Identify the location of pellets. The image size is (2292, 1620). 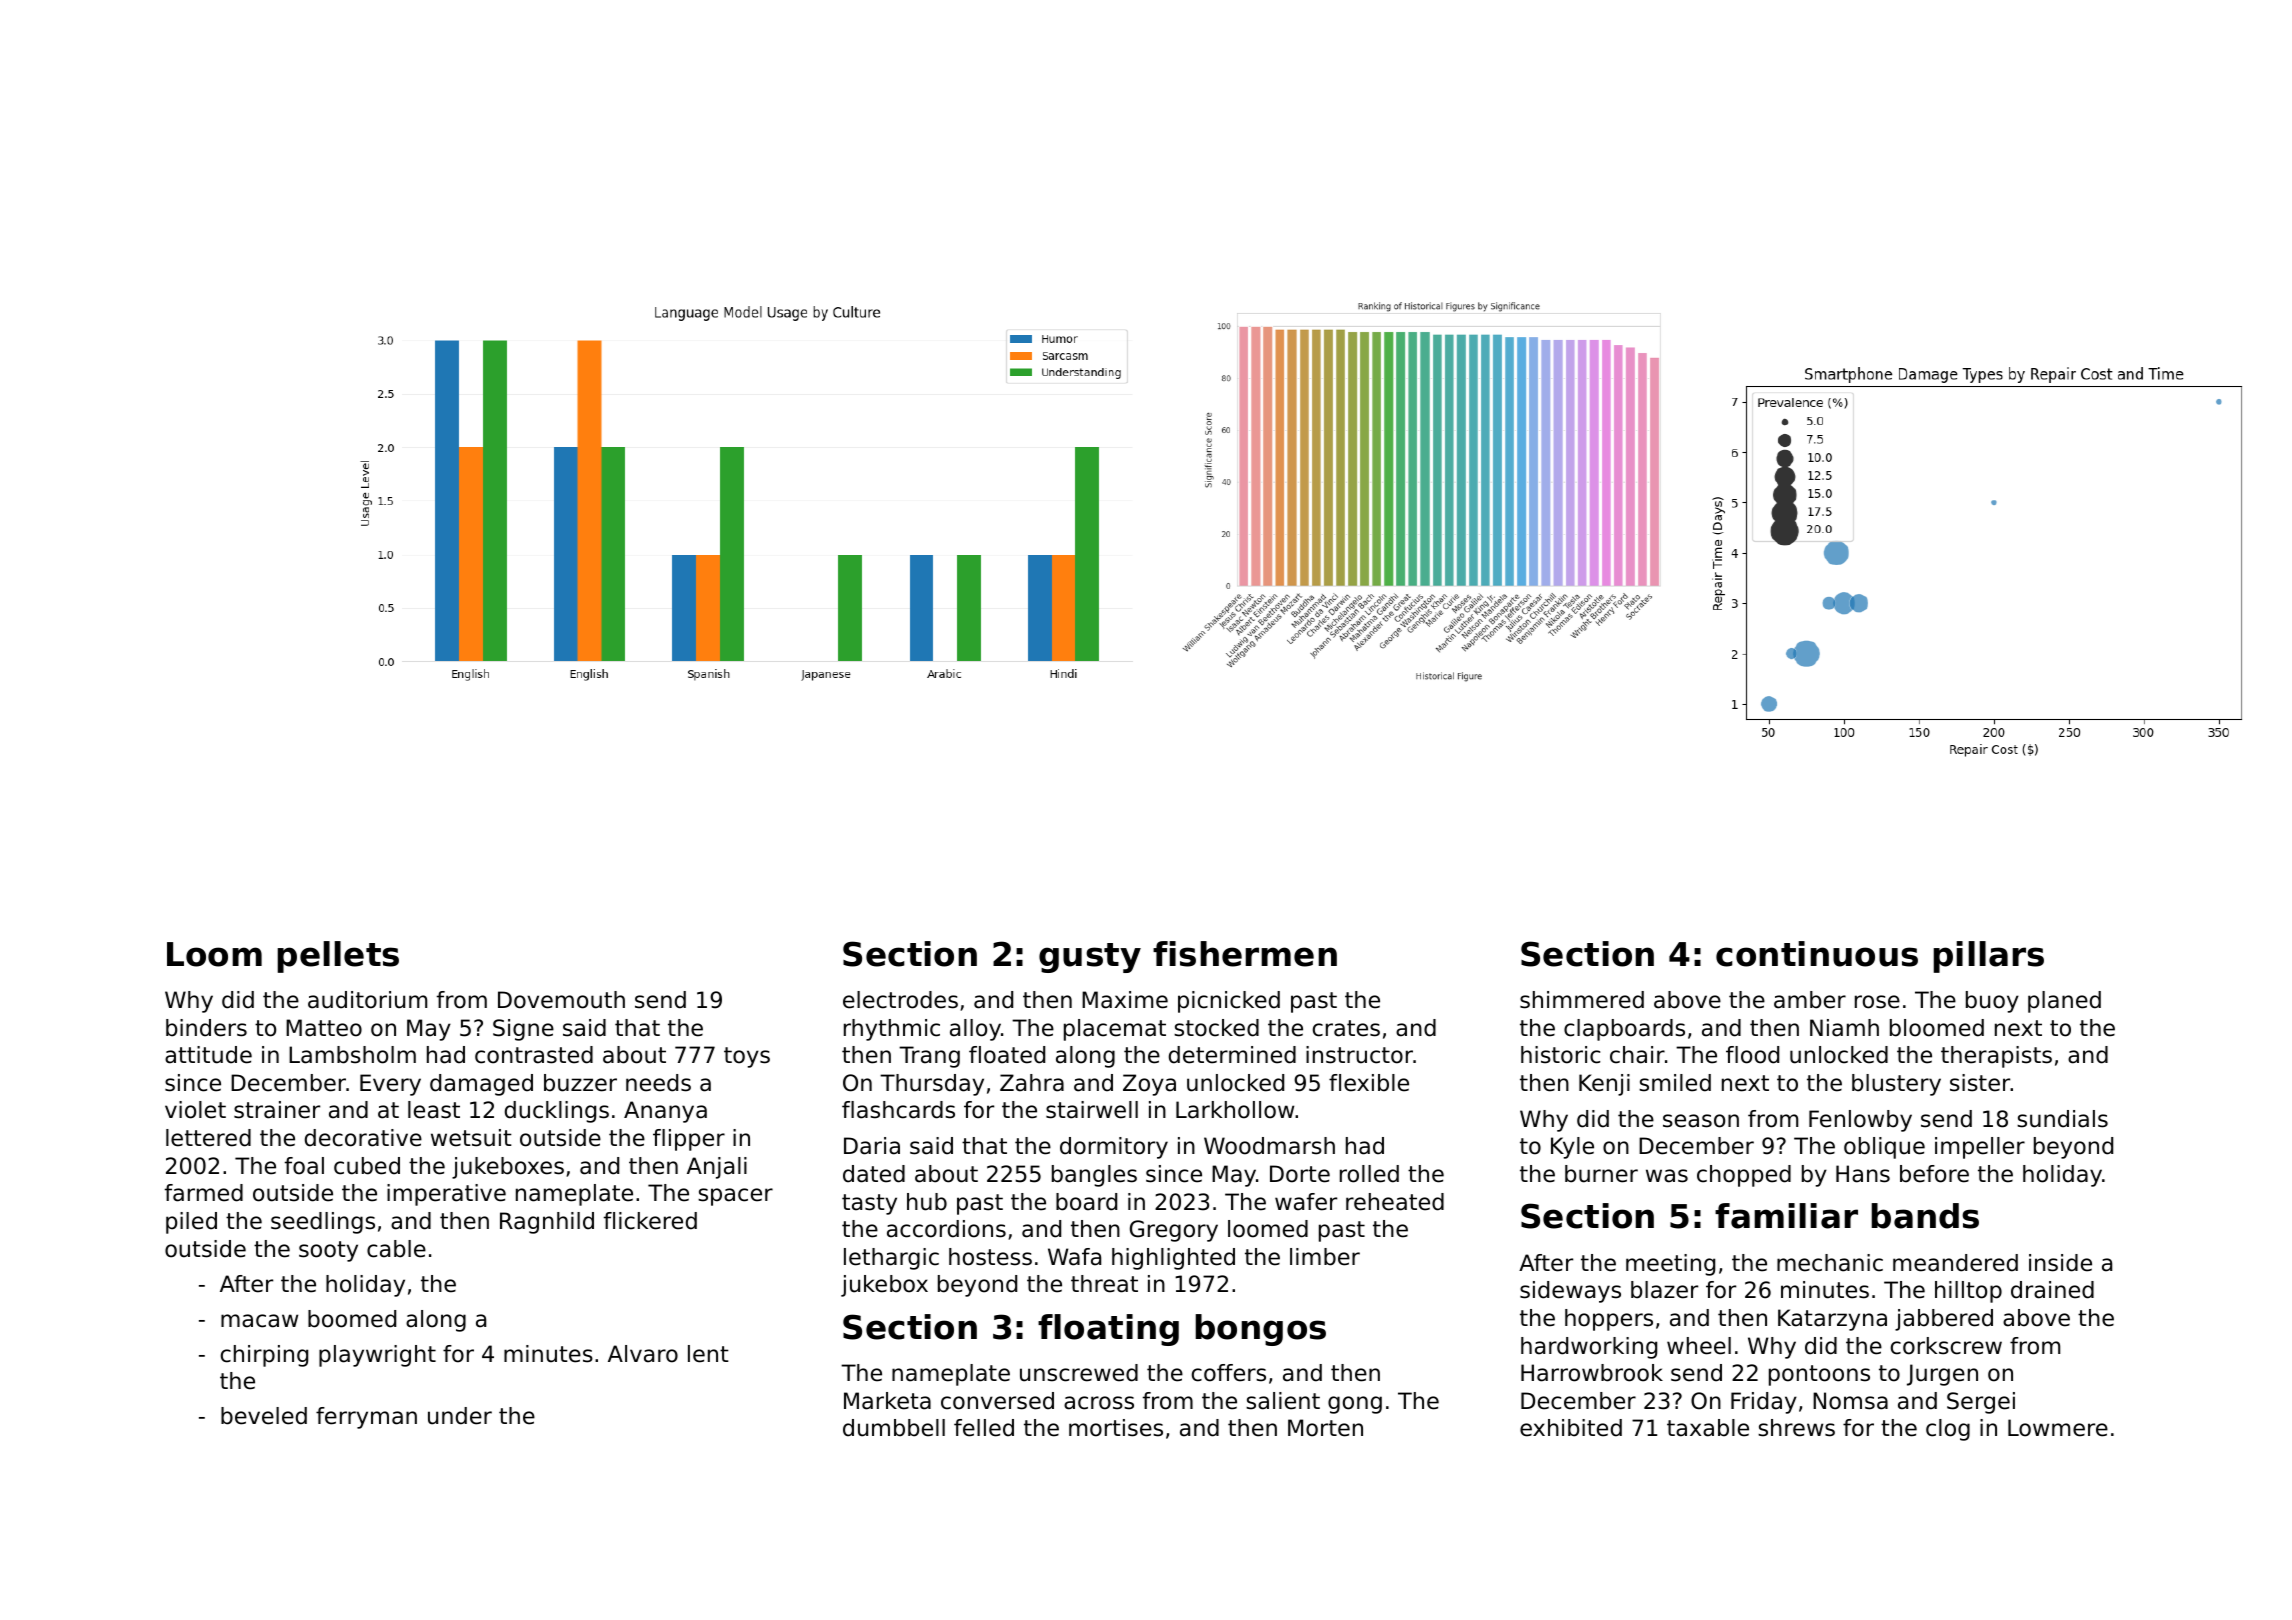
(338, 957).
